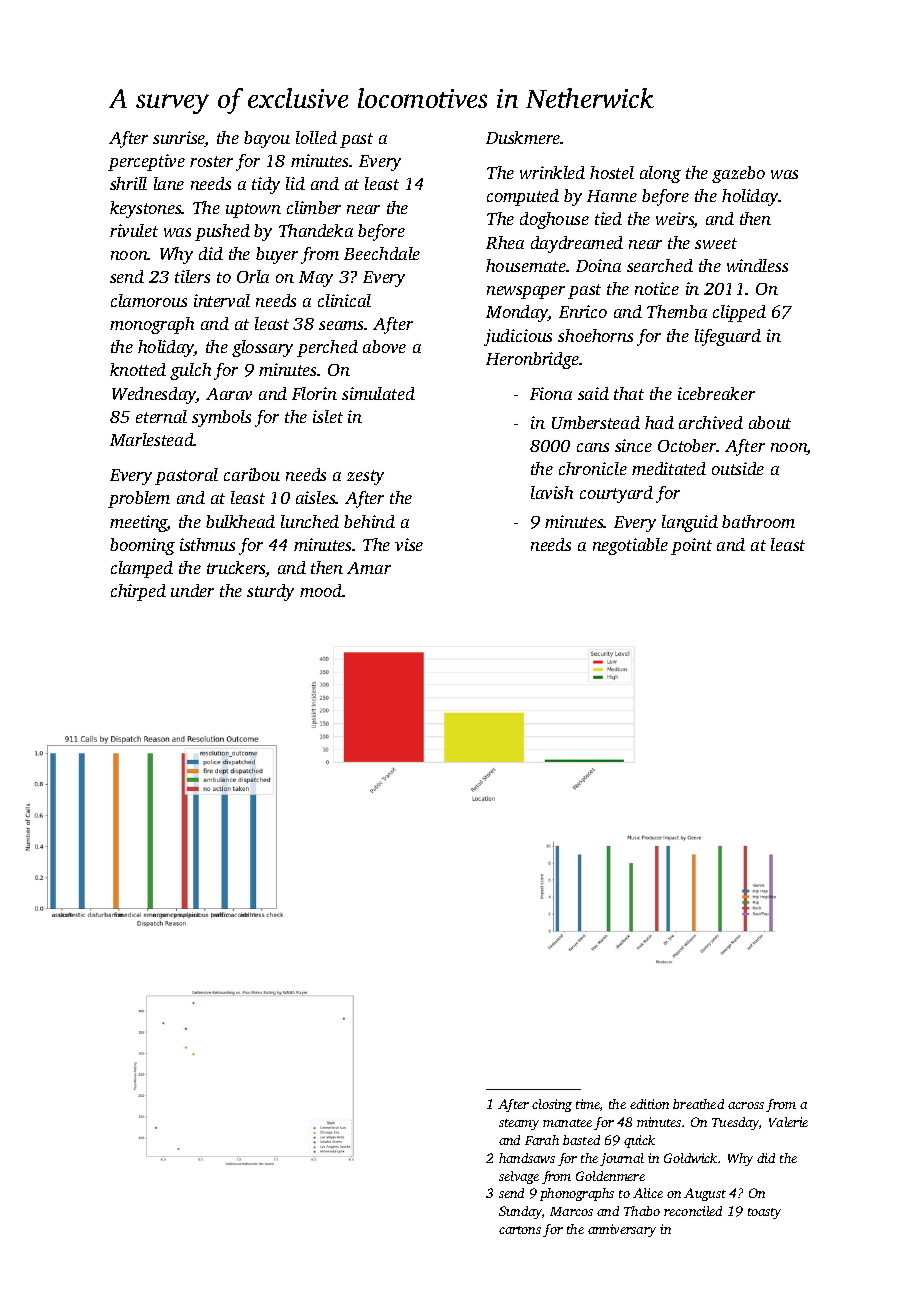 The height and width of the document is (1311, 924). What do you see at coordinates (746, 1105) in the document?
I see `across` at bounding box center [746, 1105].
